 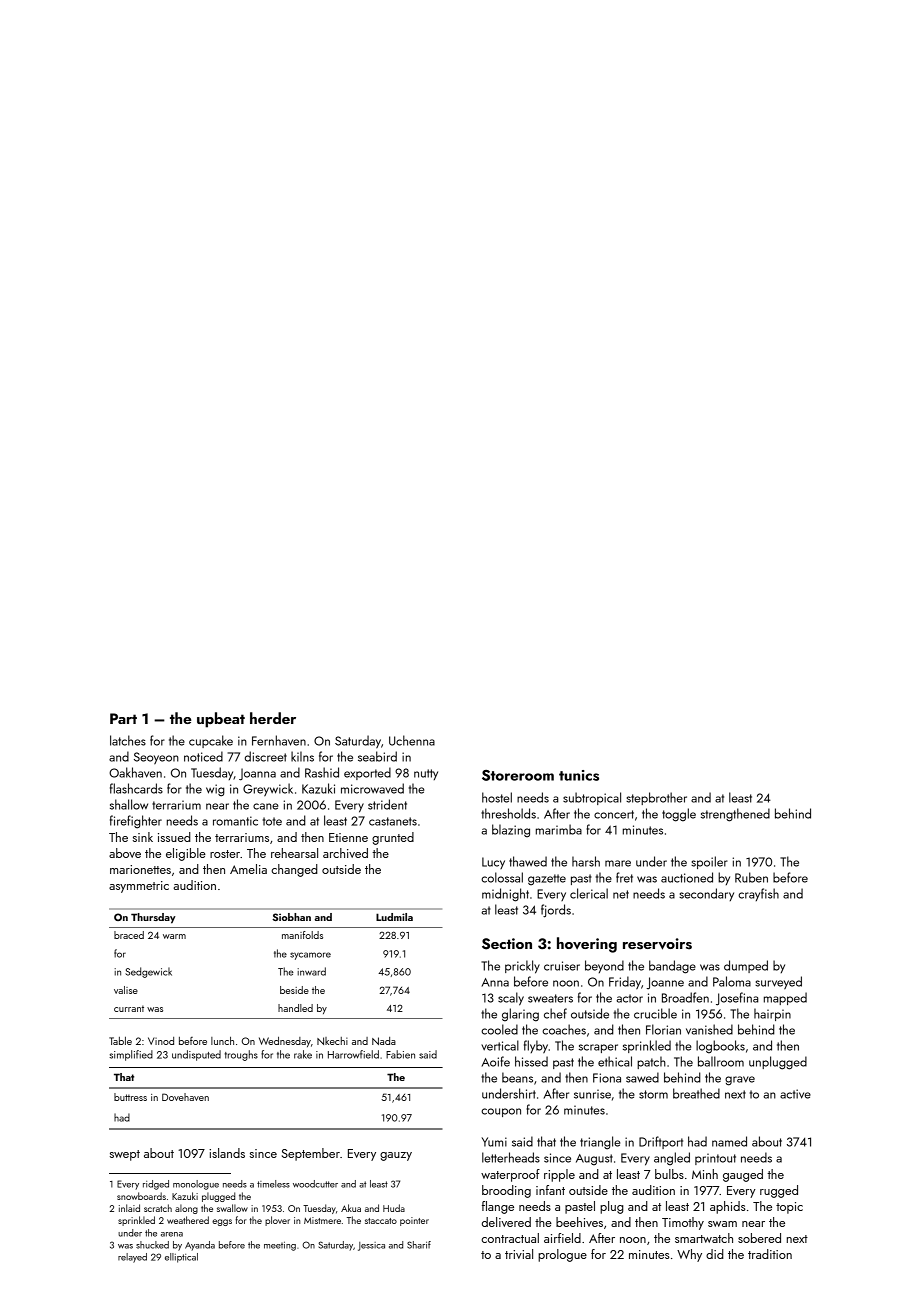 I want to click on Part, so click(x=123, y=718).
